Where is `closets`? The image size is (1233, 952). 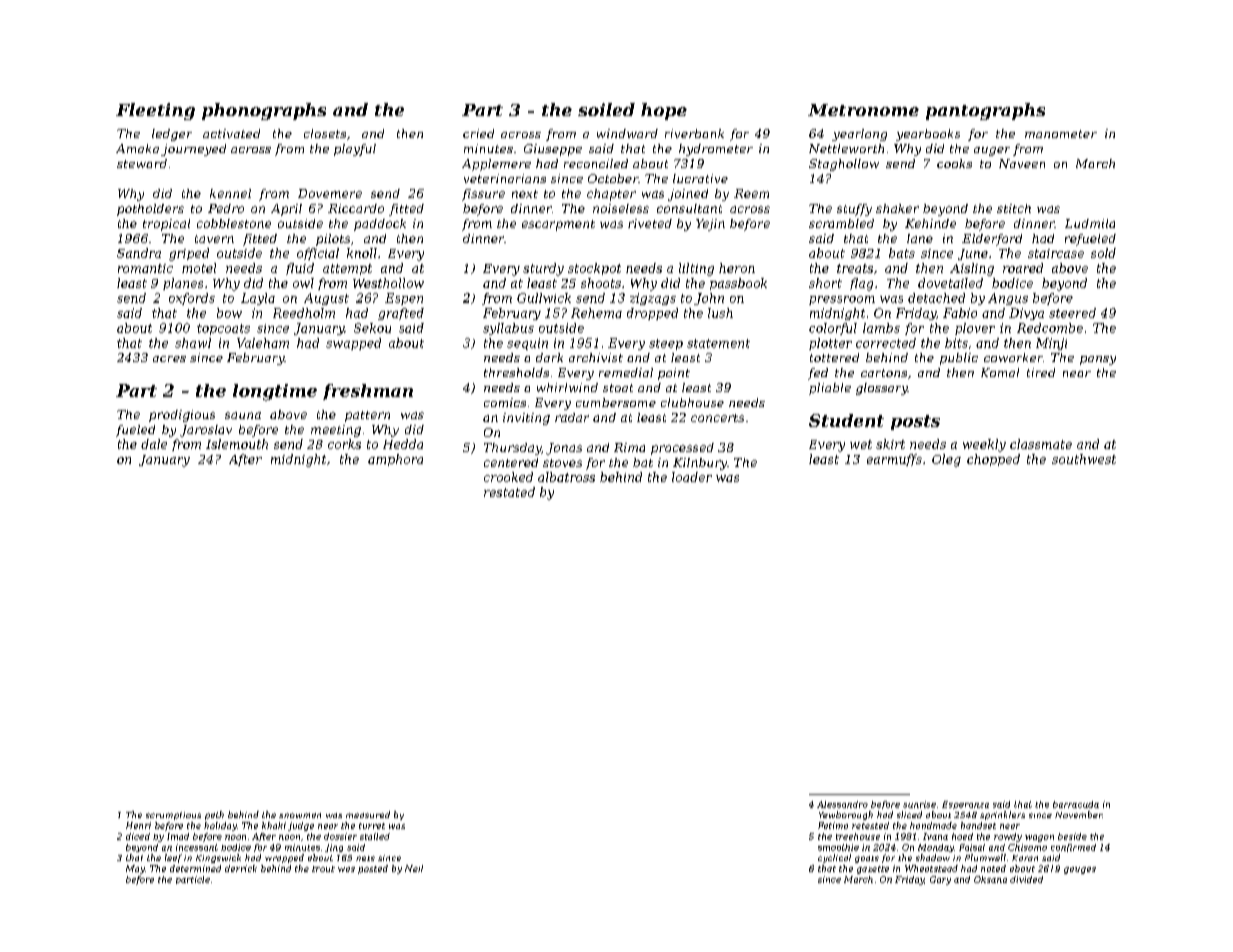
closets is located at coordinates (325, 133).
